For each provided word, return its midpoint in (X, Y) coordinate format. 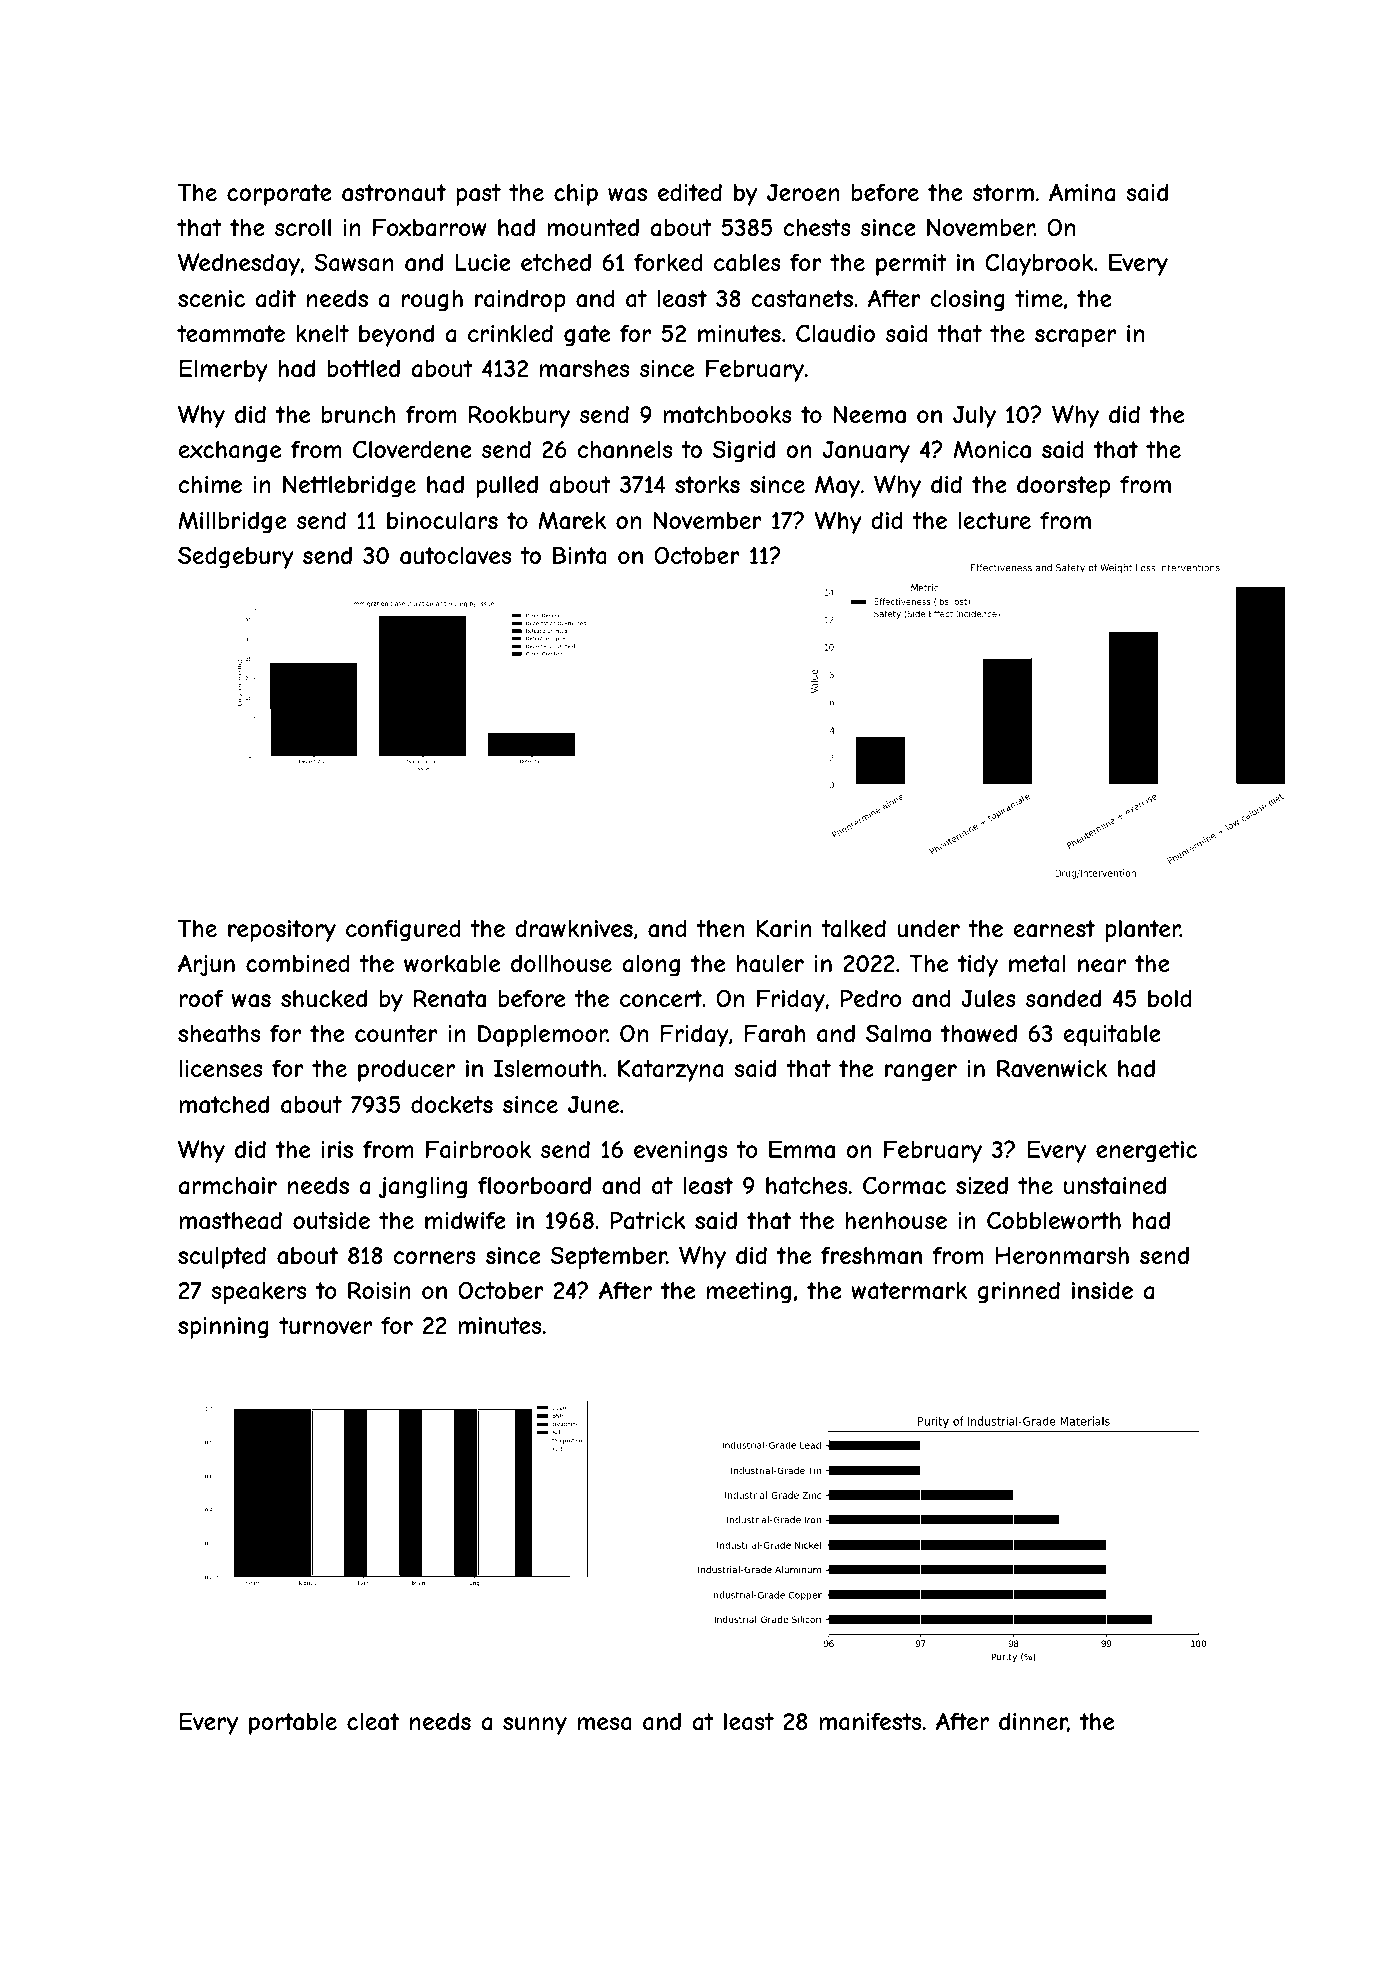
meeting (749, 1293)
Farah (775, 1034)
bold (1170, 998)
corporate (279, 195)
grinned (1018, 1293)
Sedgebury (236, 557)
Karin (784, 929)
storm (1003, 192)
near (1102, 966)
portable (293, 1724)
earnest (1054, 929)
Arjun (206, 965)
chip (576, 195)
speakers (258, 1293)
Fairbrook (478, 1150)
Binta (580, 556)
